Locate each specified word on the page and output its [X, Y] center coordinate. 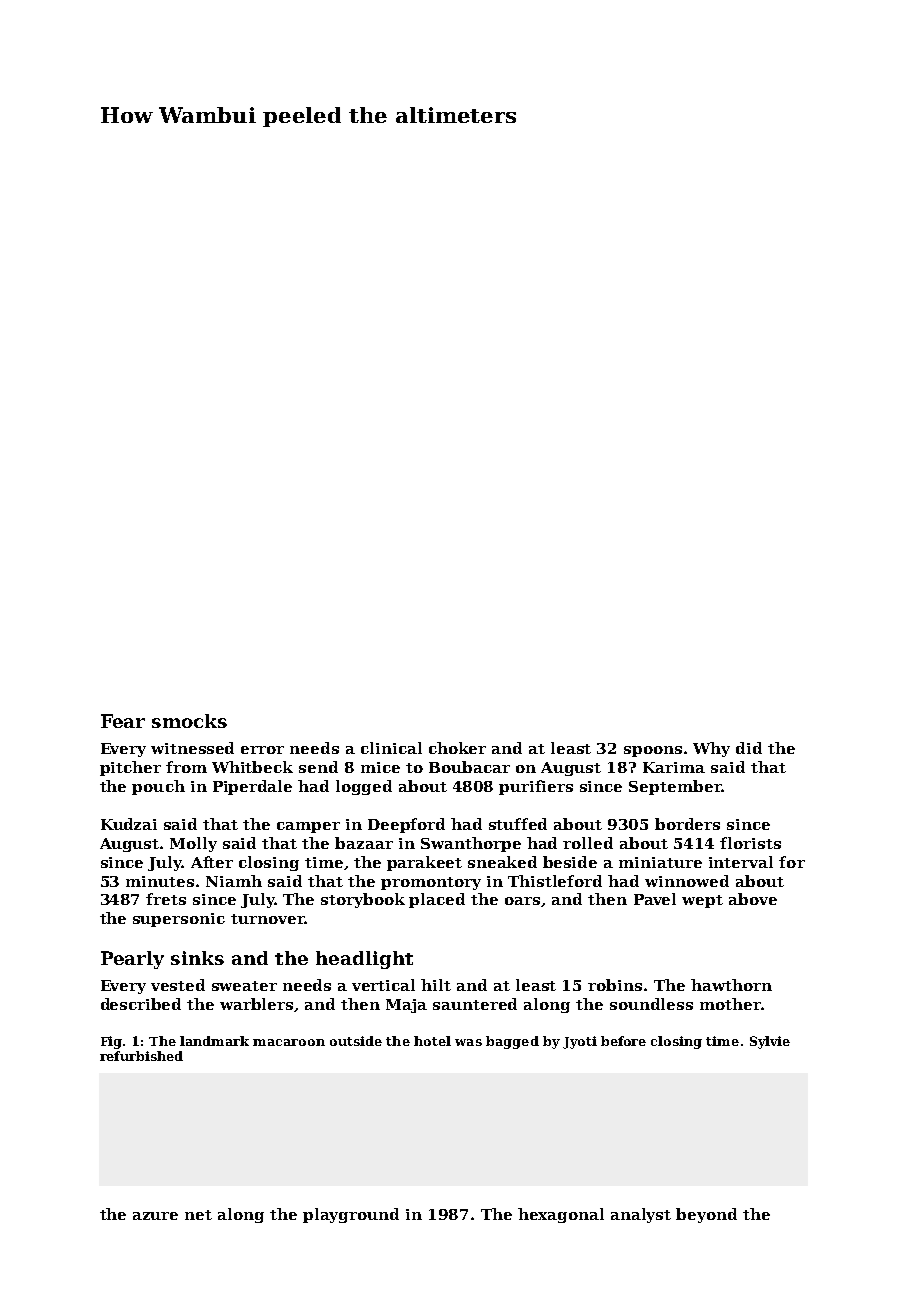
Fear [123, 721]
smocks [189, 721]
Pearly [132, 960]
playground [351, 1215]
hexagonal [561, 1215]
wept [702, 901]
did [749, 748]
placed [437, 900]
